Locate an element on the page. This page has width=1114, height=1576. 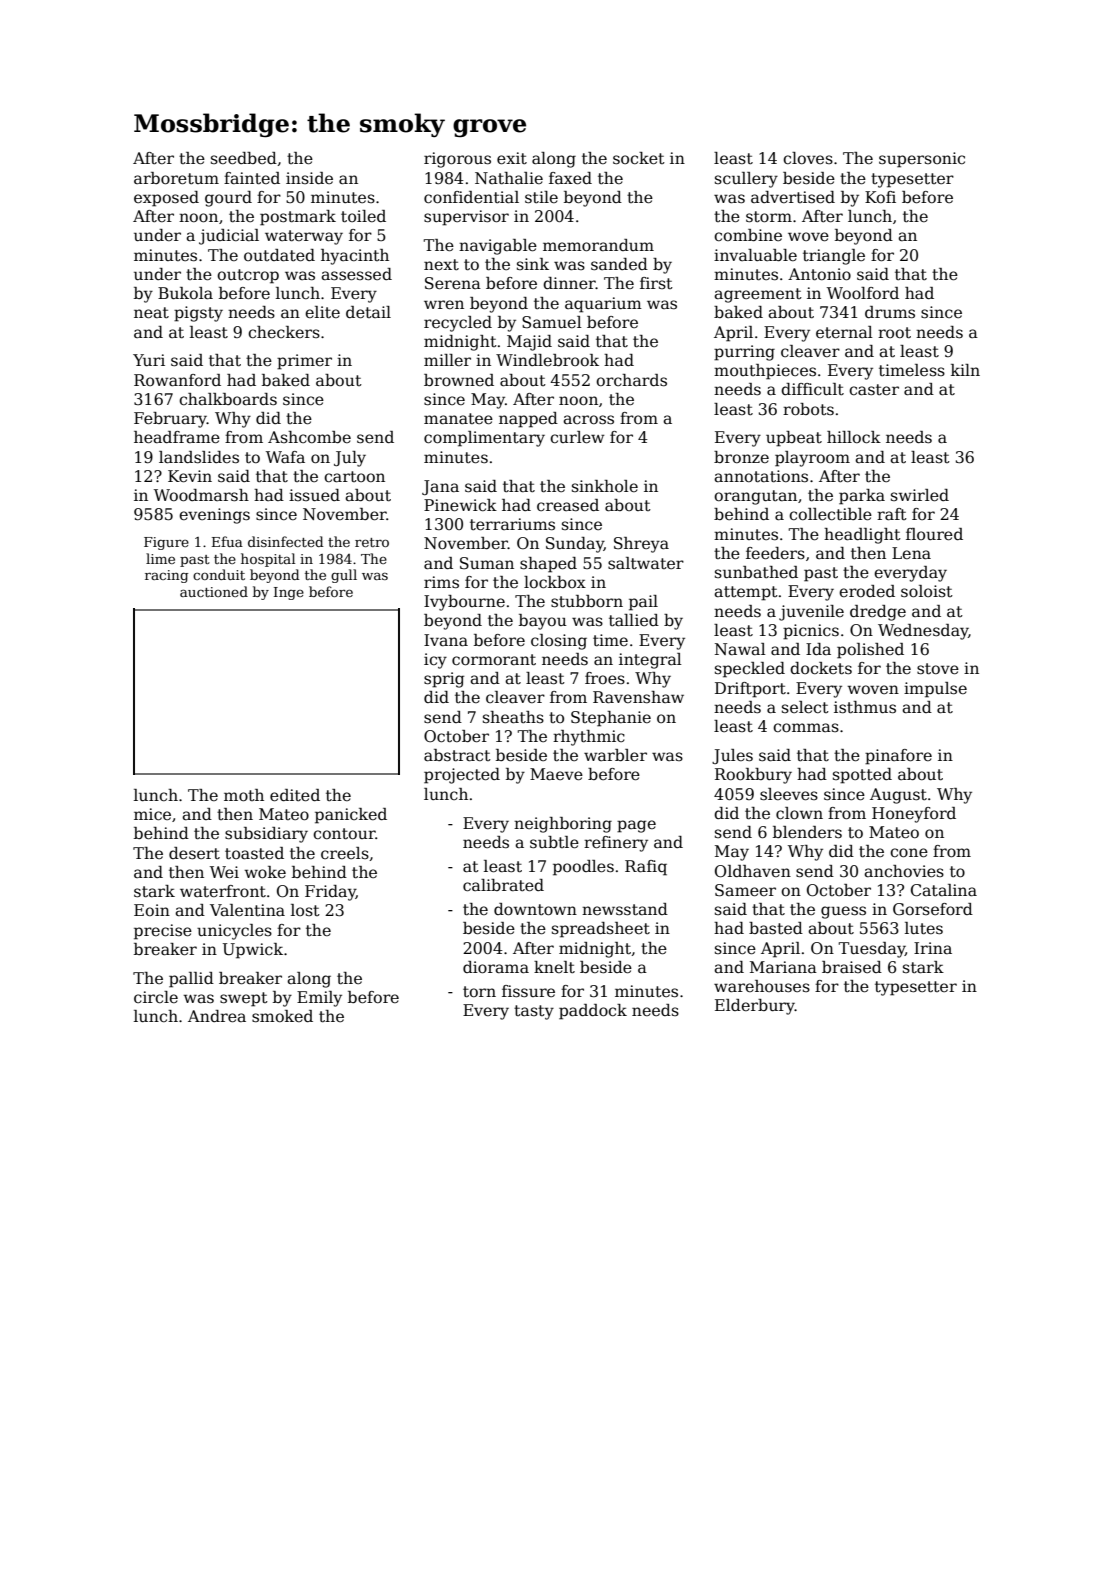
Suman is located at coordinates (487, 563).
